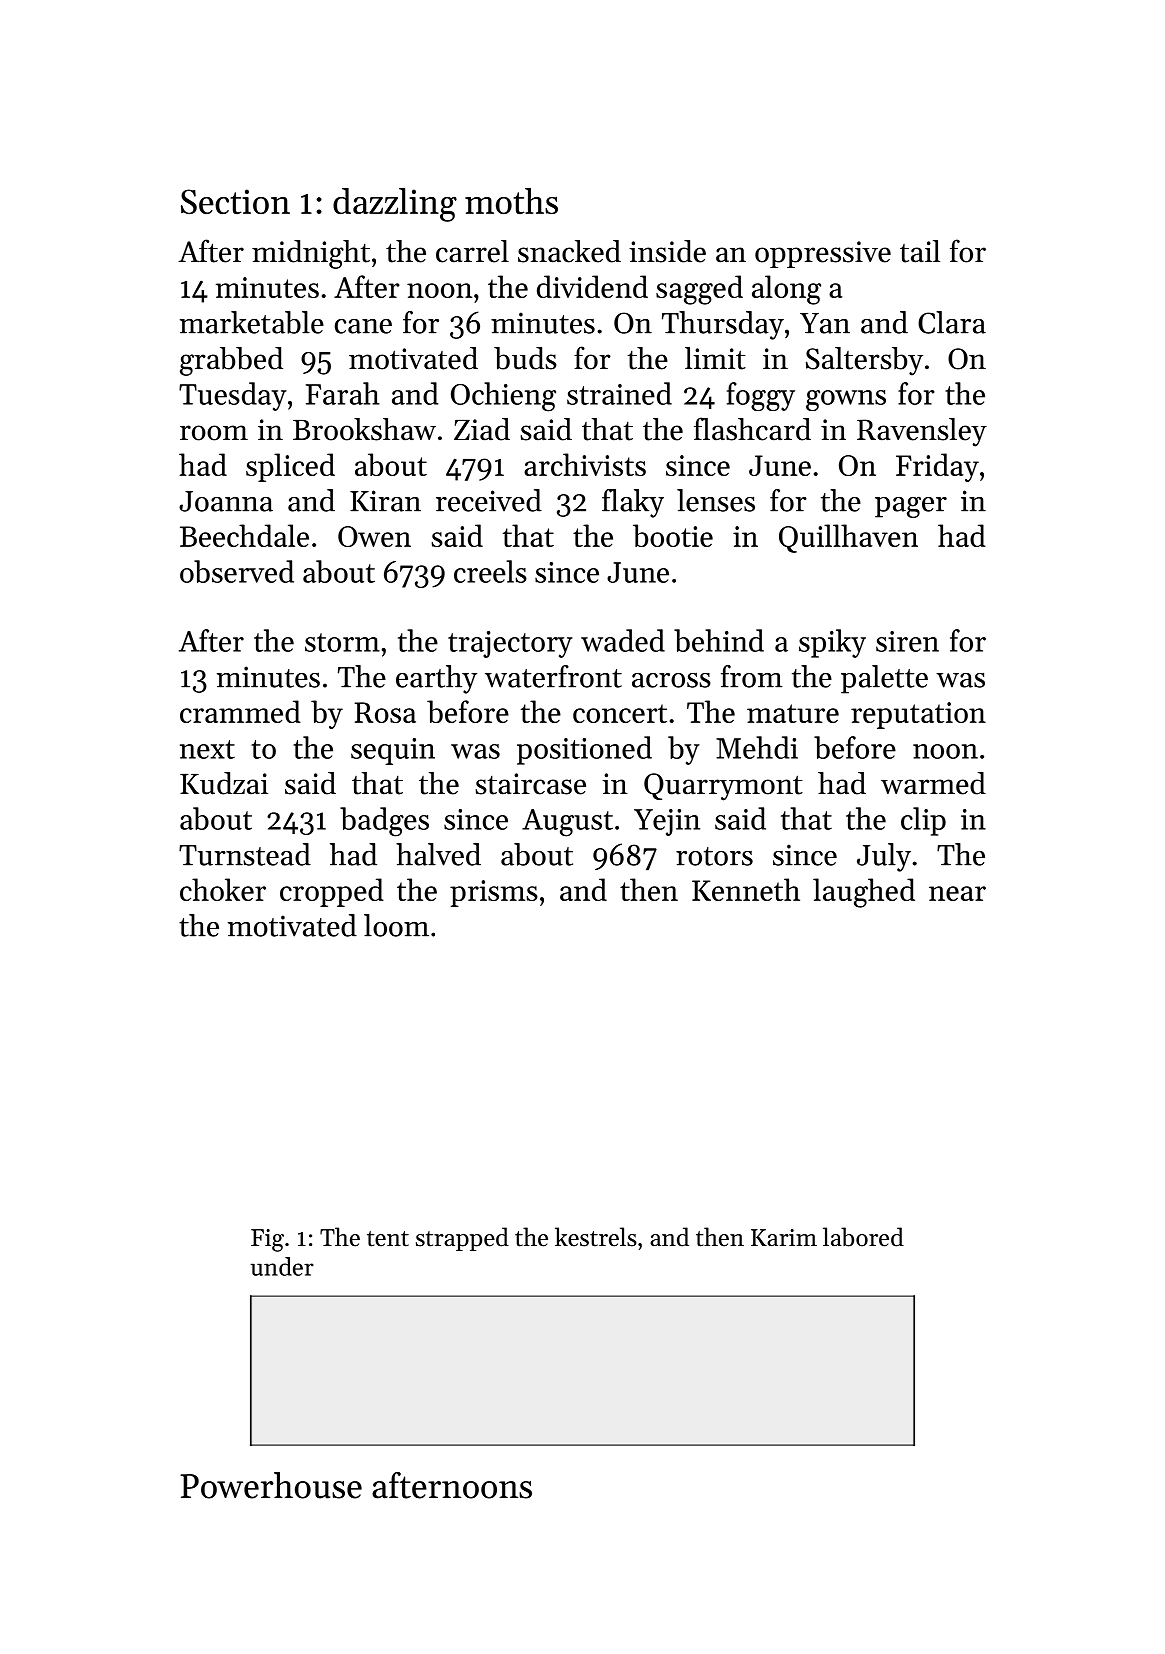 This screenshot has width=1165, height=1654. What do you see at coordinates (864, 893) in the screenshot?
I see `laughed` at bounding box center [864, 893].
